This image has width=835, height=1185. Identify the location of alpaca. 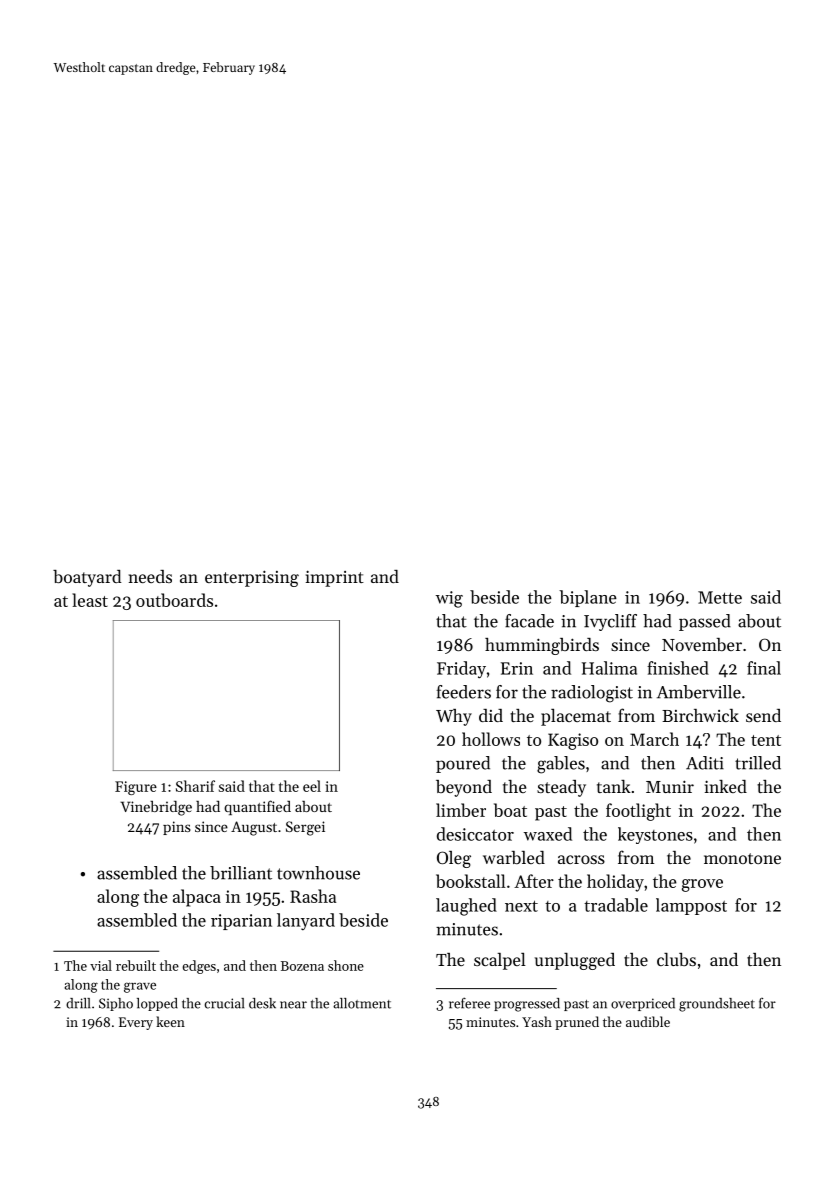
(197, 898).
